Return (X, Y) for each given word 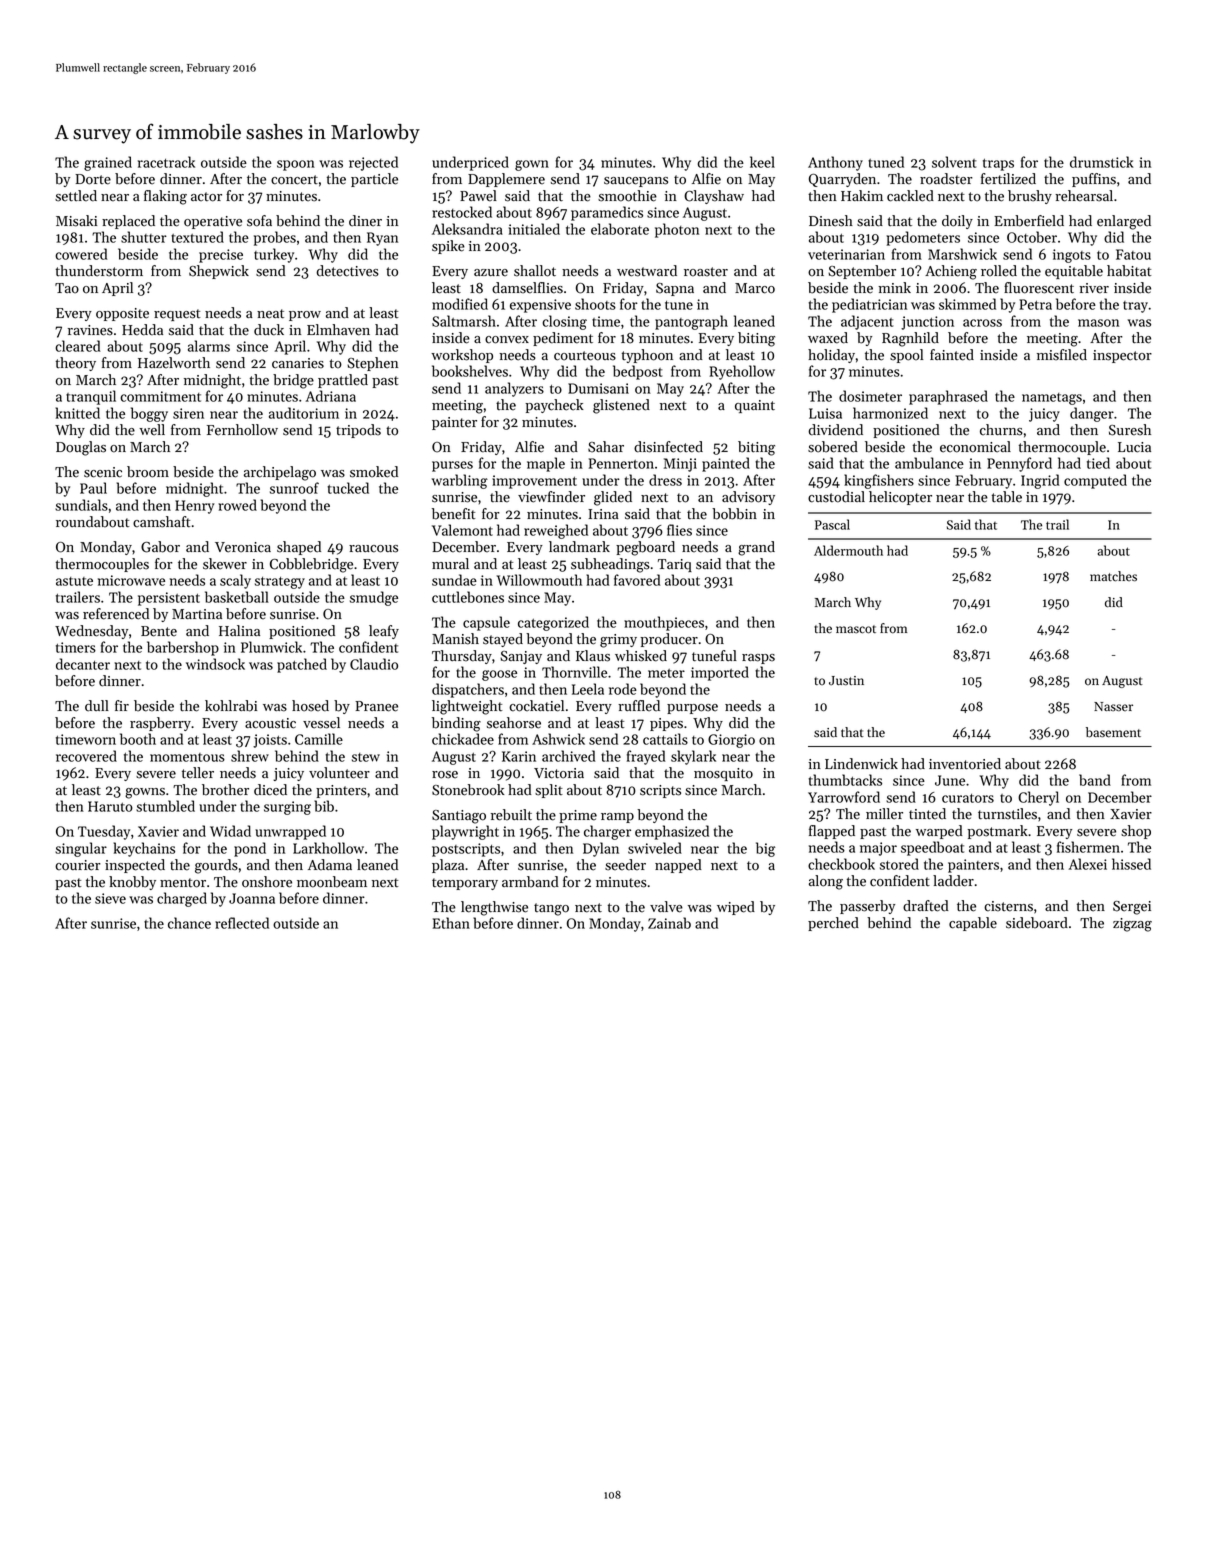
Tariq (675, 565)
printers (341, 791)
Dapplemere (506, 180)
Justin (846, 681)
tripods (358, 431)
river (1094, 288)
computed (1095, 481)
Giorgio (731, 741)
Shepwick (219, 272)
